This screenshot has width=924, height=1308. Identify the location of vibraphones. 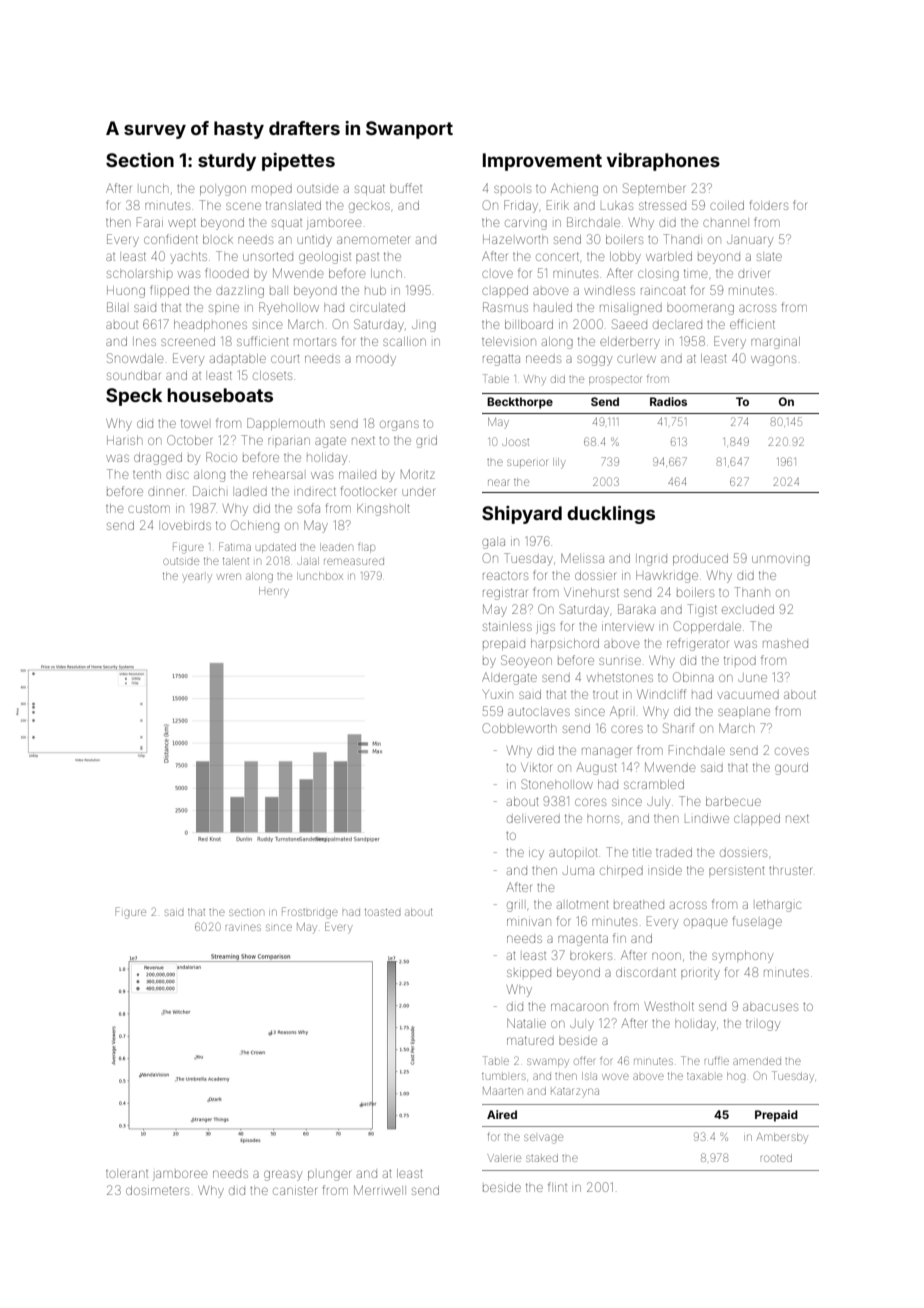
(663, 162).
